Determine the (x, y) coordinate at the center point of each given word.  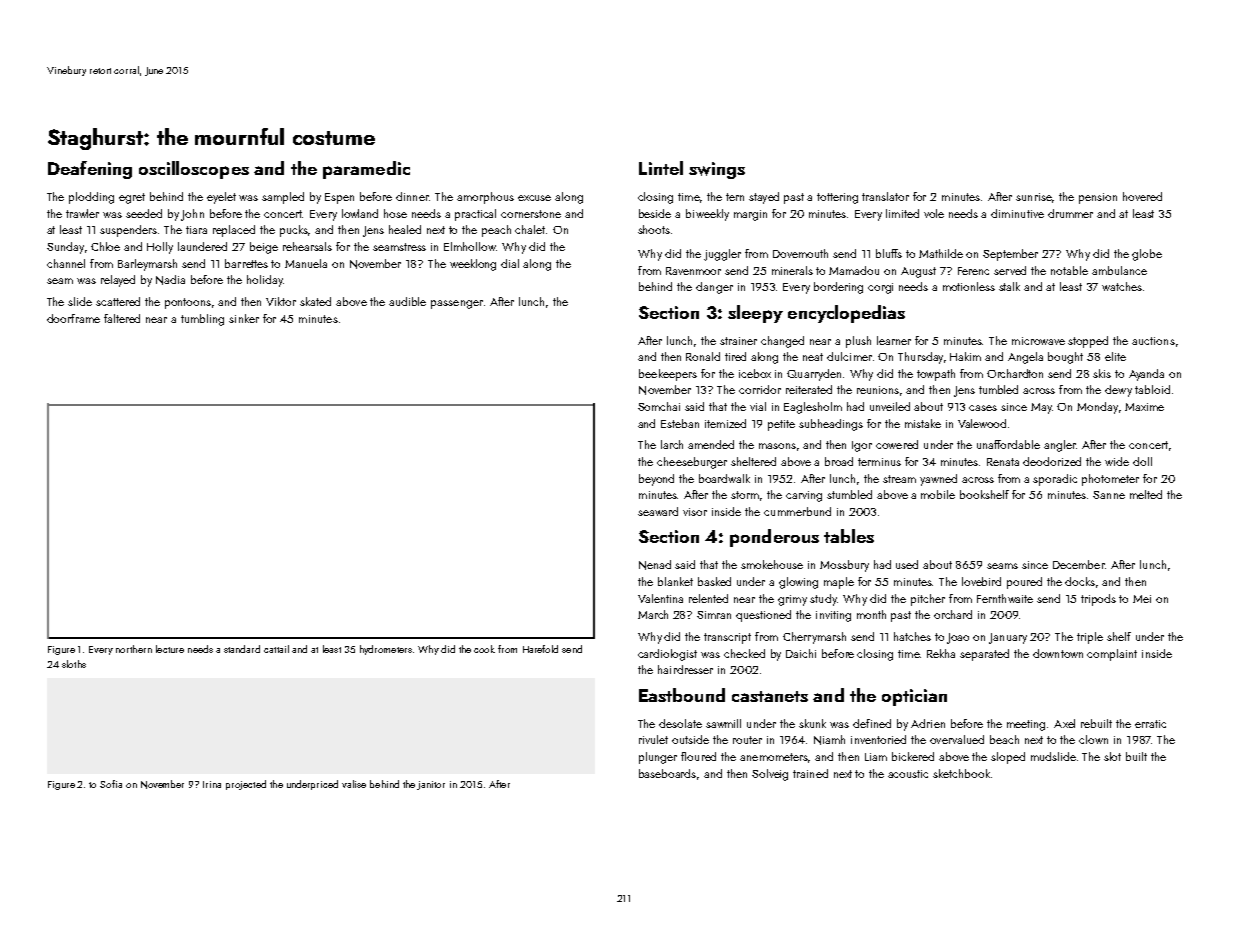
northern (134, 649)
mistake (923, 423)
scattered (118, 301)
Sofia (111, 784)
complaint (1112, 655)
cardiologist (667, 655)
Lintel (661, 168)
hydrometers (386, 650)
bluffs (889, 253)
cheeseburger (692, 463)
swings (717, 170)
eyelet (221, 198)
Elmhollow (470, 246)
